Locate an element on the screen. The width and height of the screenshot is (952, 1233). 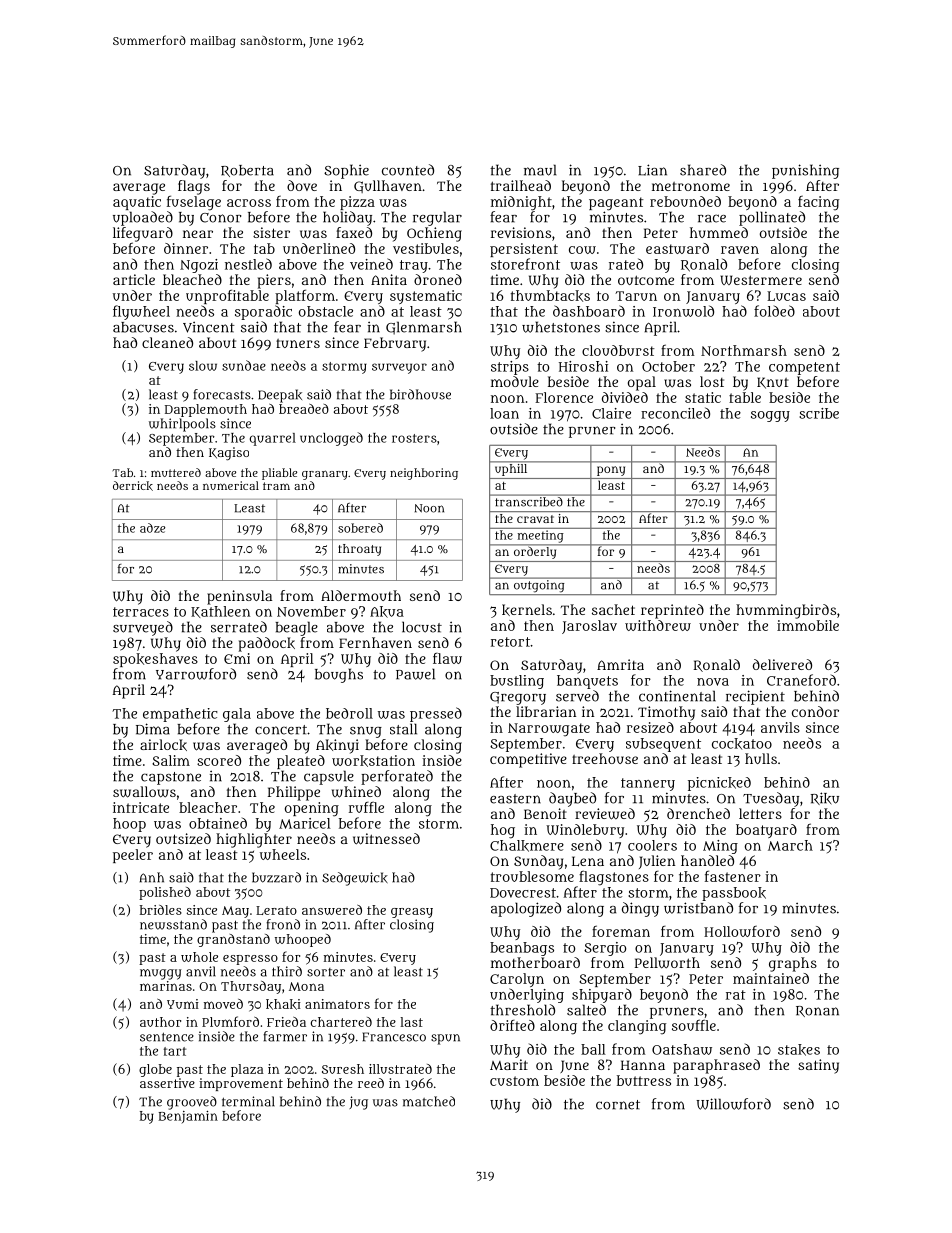
neighboring is located at coordinates (424, 474).
